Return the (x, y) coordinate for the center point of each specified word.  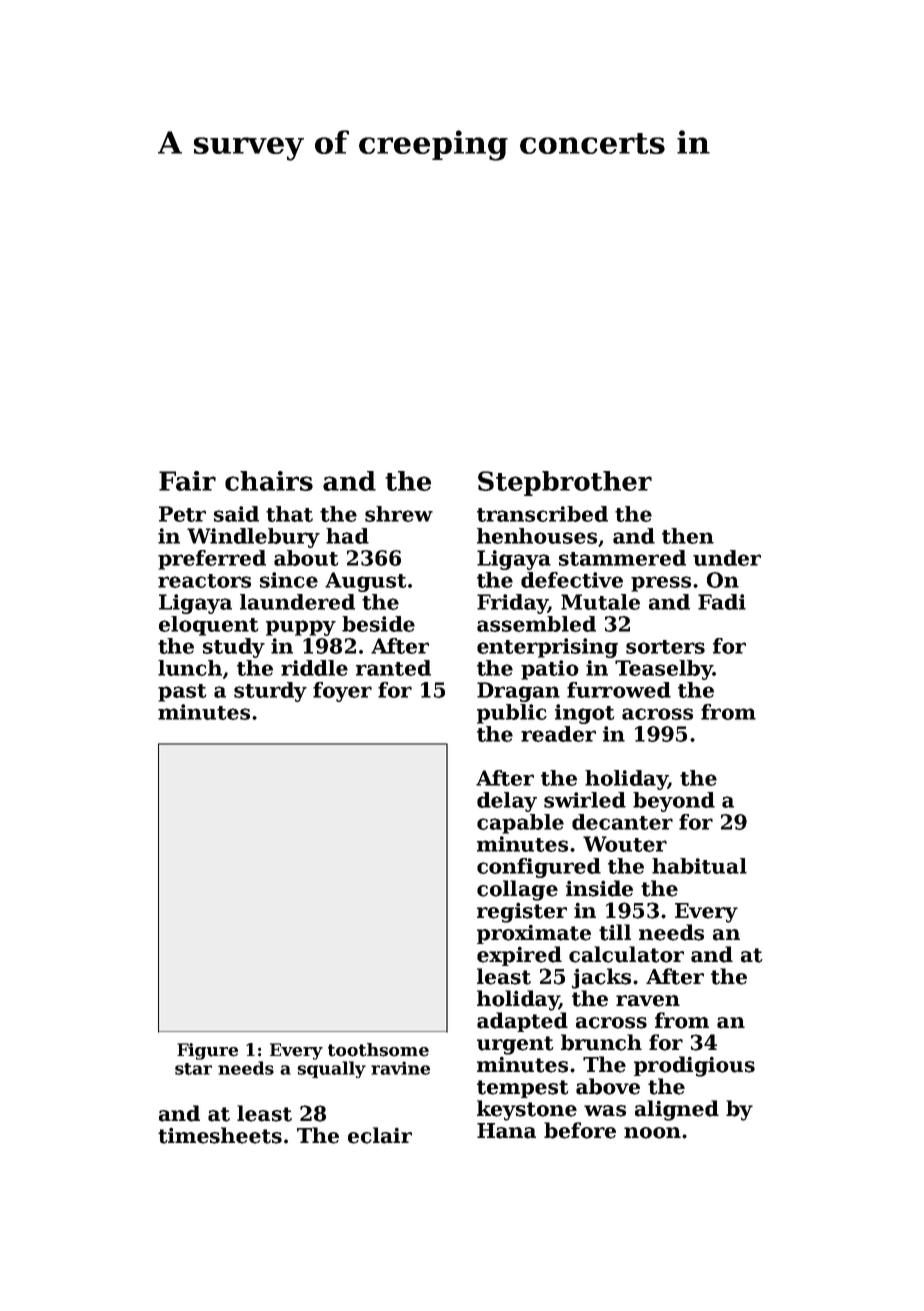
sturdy (270, 692)
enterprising (547, 648)
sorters (665, 647)
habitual (699, 866)
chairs (269, 481)
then (688, 536)
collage (517, 890)
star (193, 1069)
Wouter (625, 844)
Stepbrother (565, 483)
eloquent (208, 626)
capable (520, 824)
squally (331, 1069)
